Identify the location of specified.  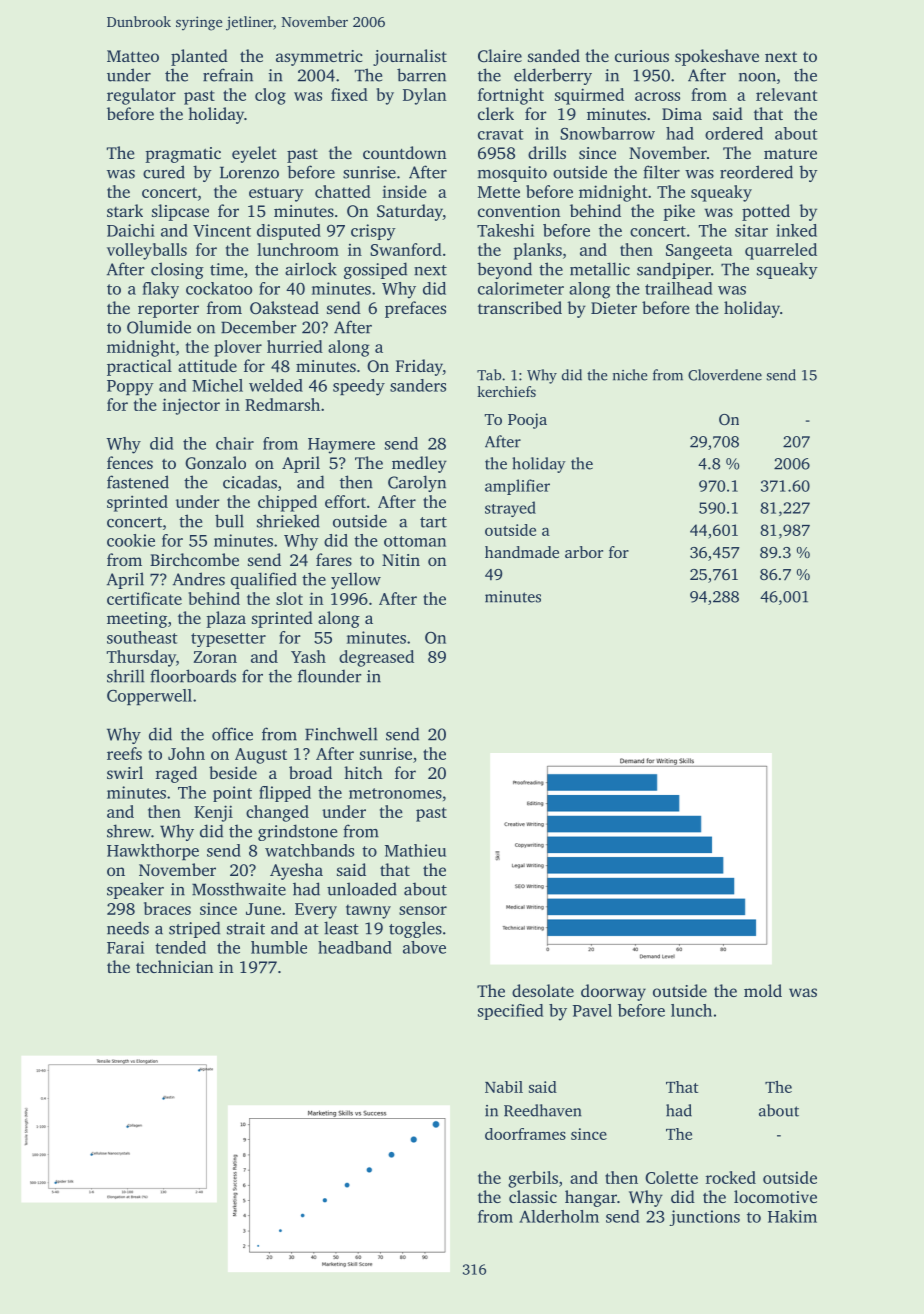
(510, 1012).
